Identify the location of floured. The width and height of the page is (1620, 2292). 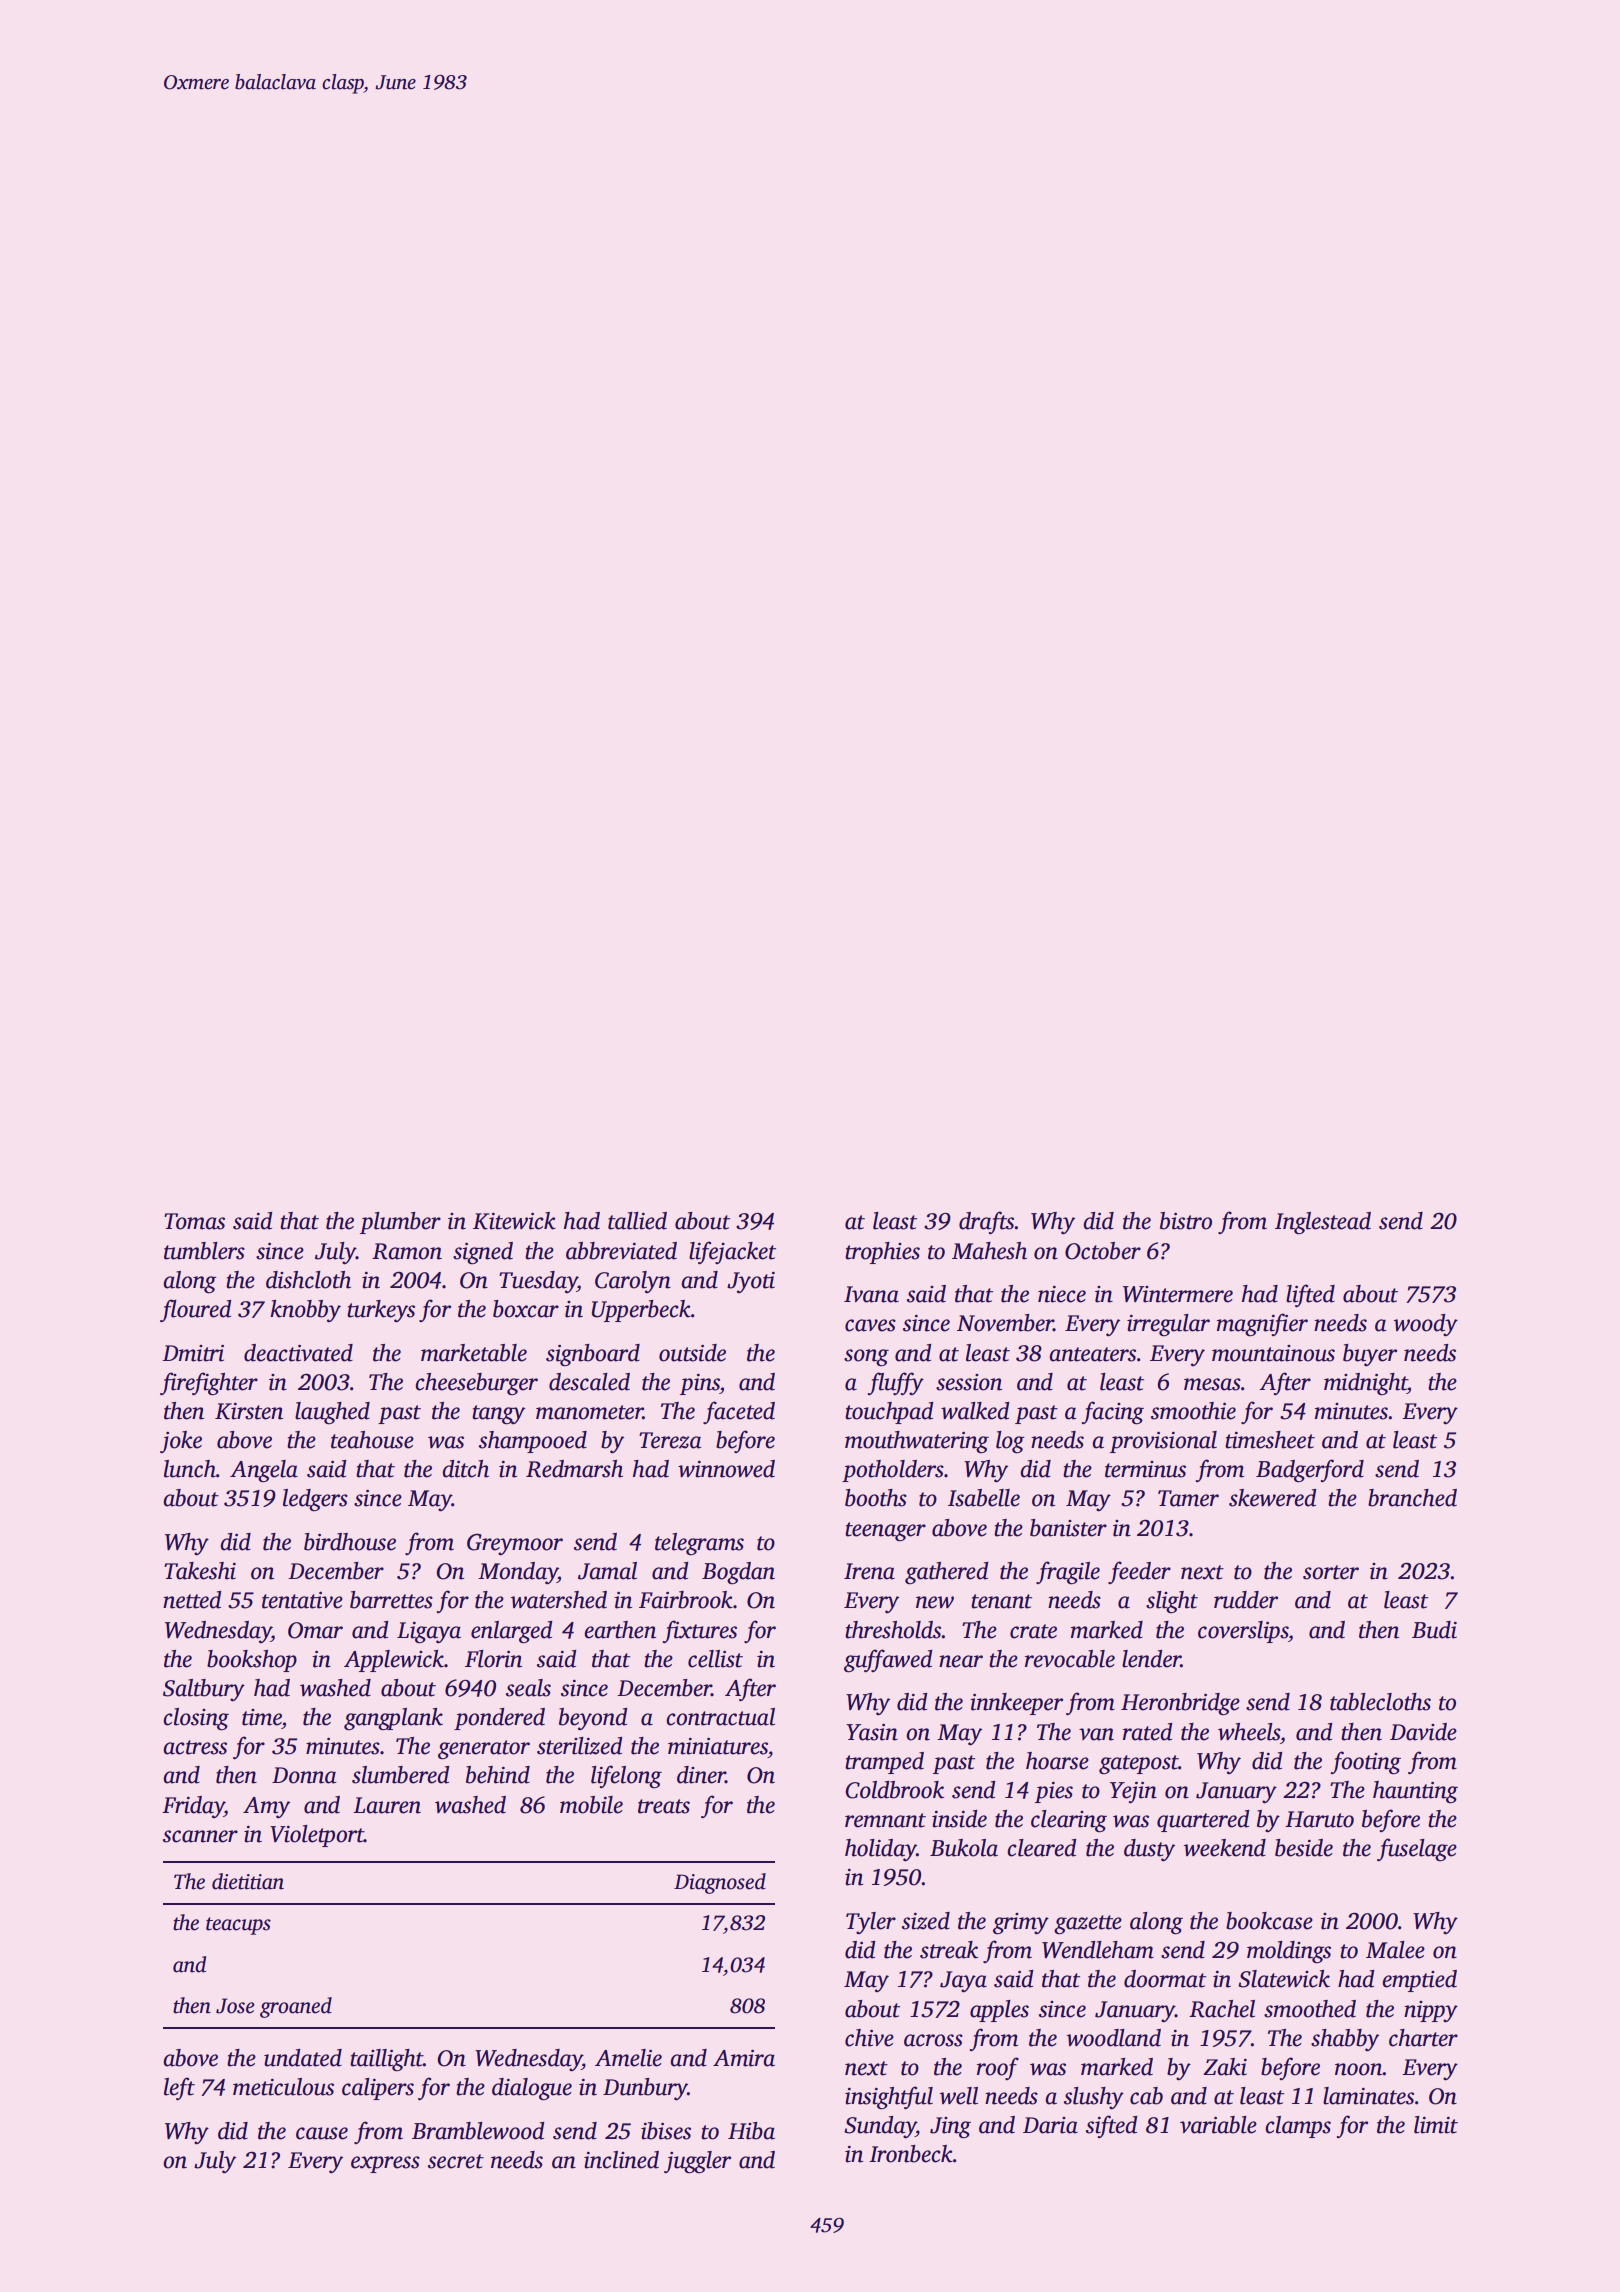
(196, 1310).
